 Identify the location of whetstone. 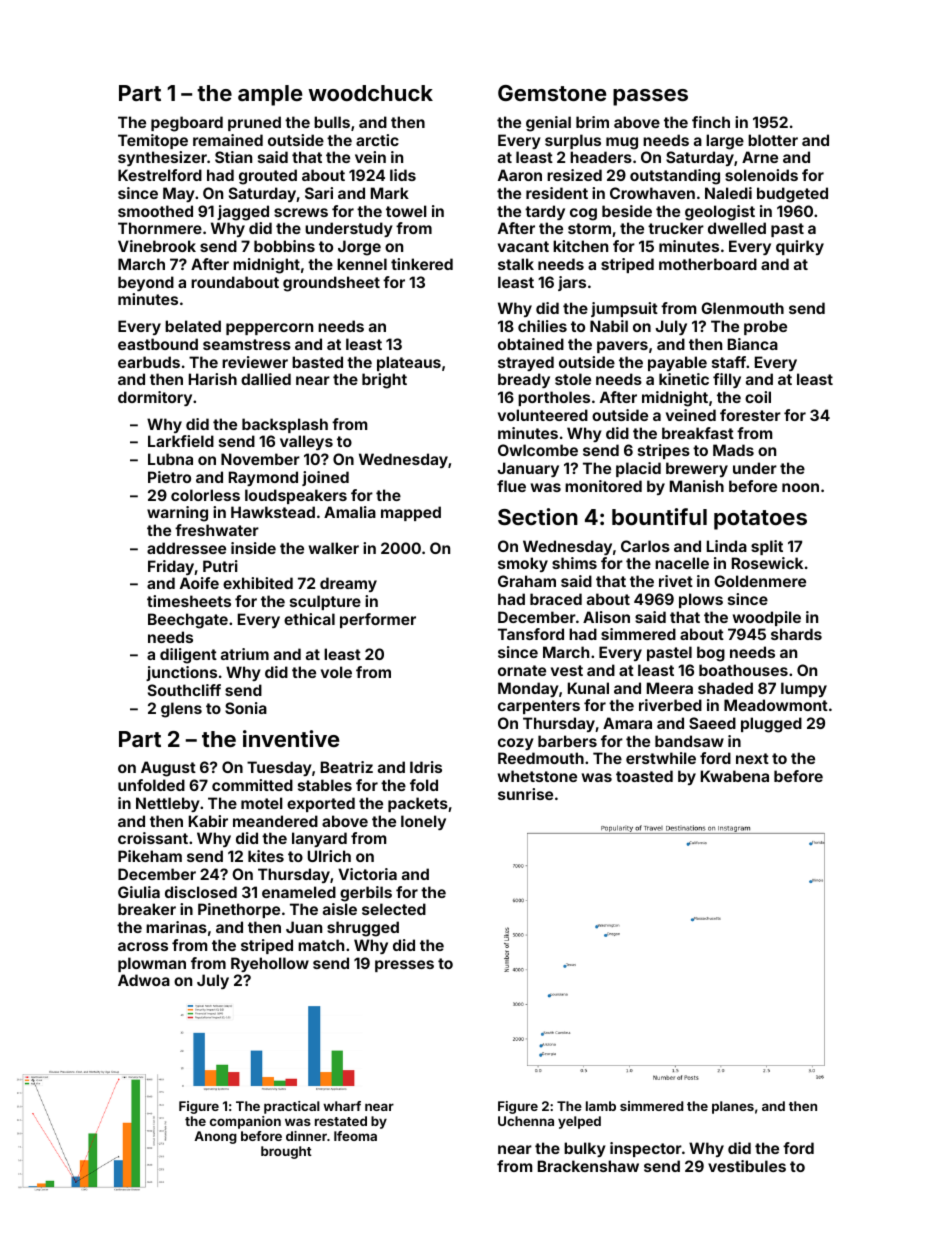
(537, 776).
